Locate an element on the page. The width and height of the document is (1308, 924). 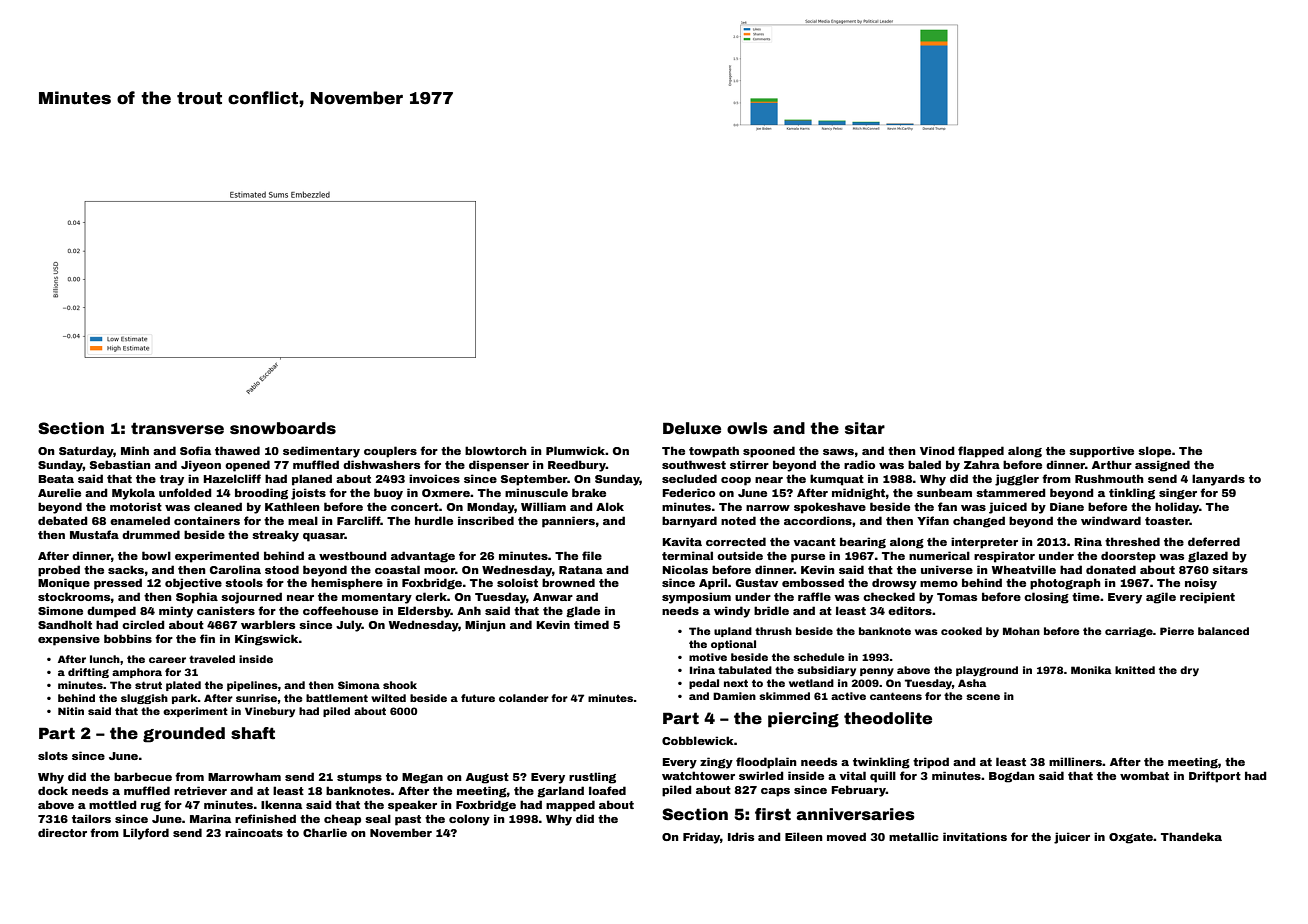
opened is located at coordinates (247, 466).
